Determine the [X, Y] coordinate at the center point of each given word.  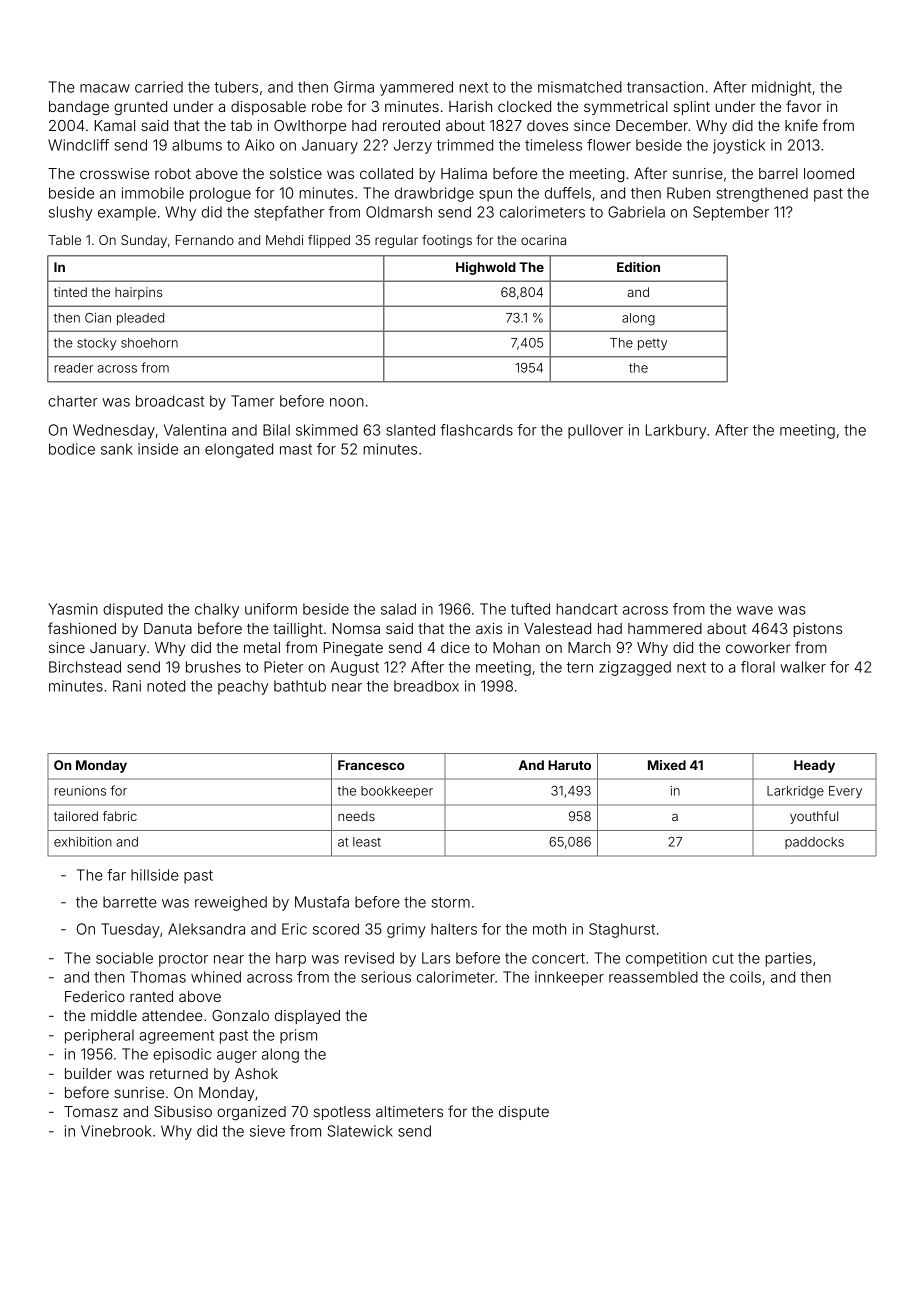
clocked [524, 106]
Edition [638, 267]
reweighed [231, 903]
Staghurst [622, 930]
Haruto [569, 765]
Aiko [259, 145]
